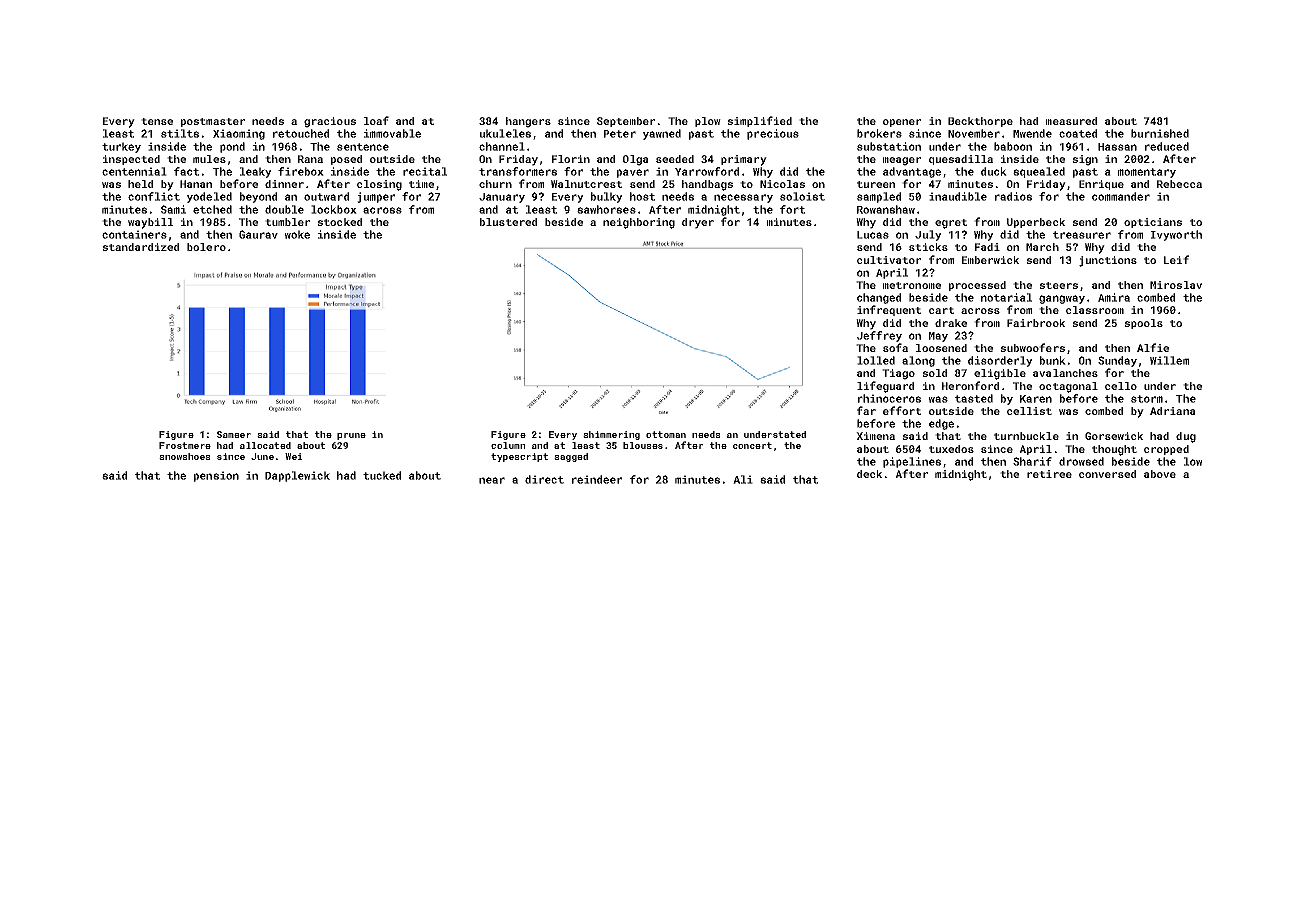 This image has height=924, width=1308. What do you see at coordinates (502, 146) in the image?
I see `channel` at bounding box center [502, 146].
